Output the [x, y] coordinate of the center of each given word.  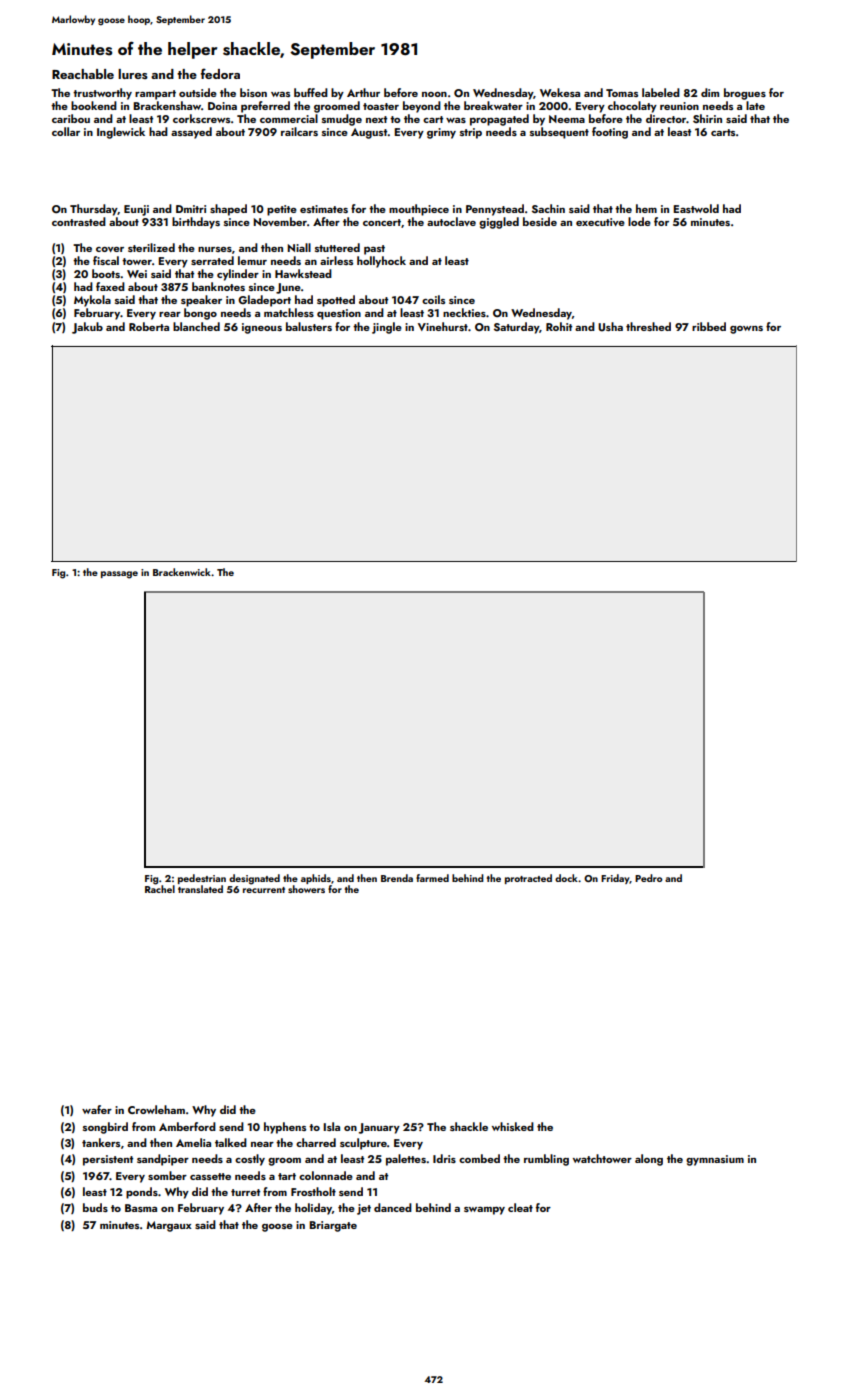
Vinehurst [443, 326]
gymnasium [715, 1160]
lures [133, 74]
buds [95, 1207]
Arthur [363, 92]
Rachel [160, 889]
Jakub [87, 328]
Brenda [397, 878]
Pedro [648, 878]
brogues [745, 94]
